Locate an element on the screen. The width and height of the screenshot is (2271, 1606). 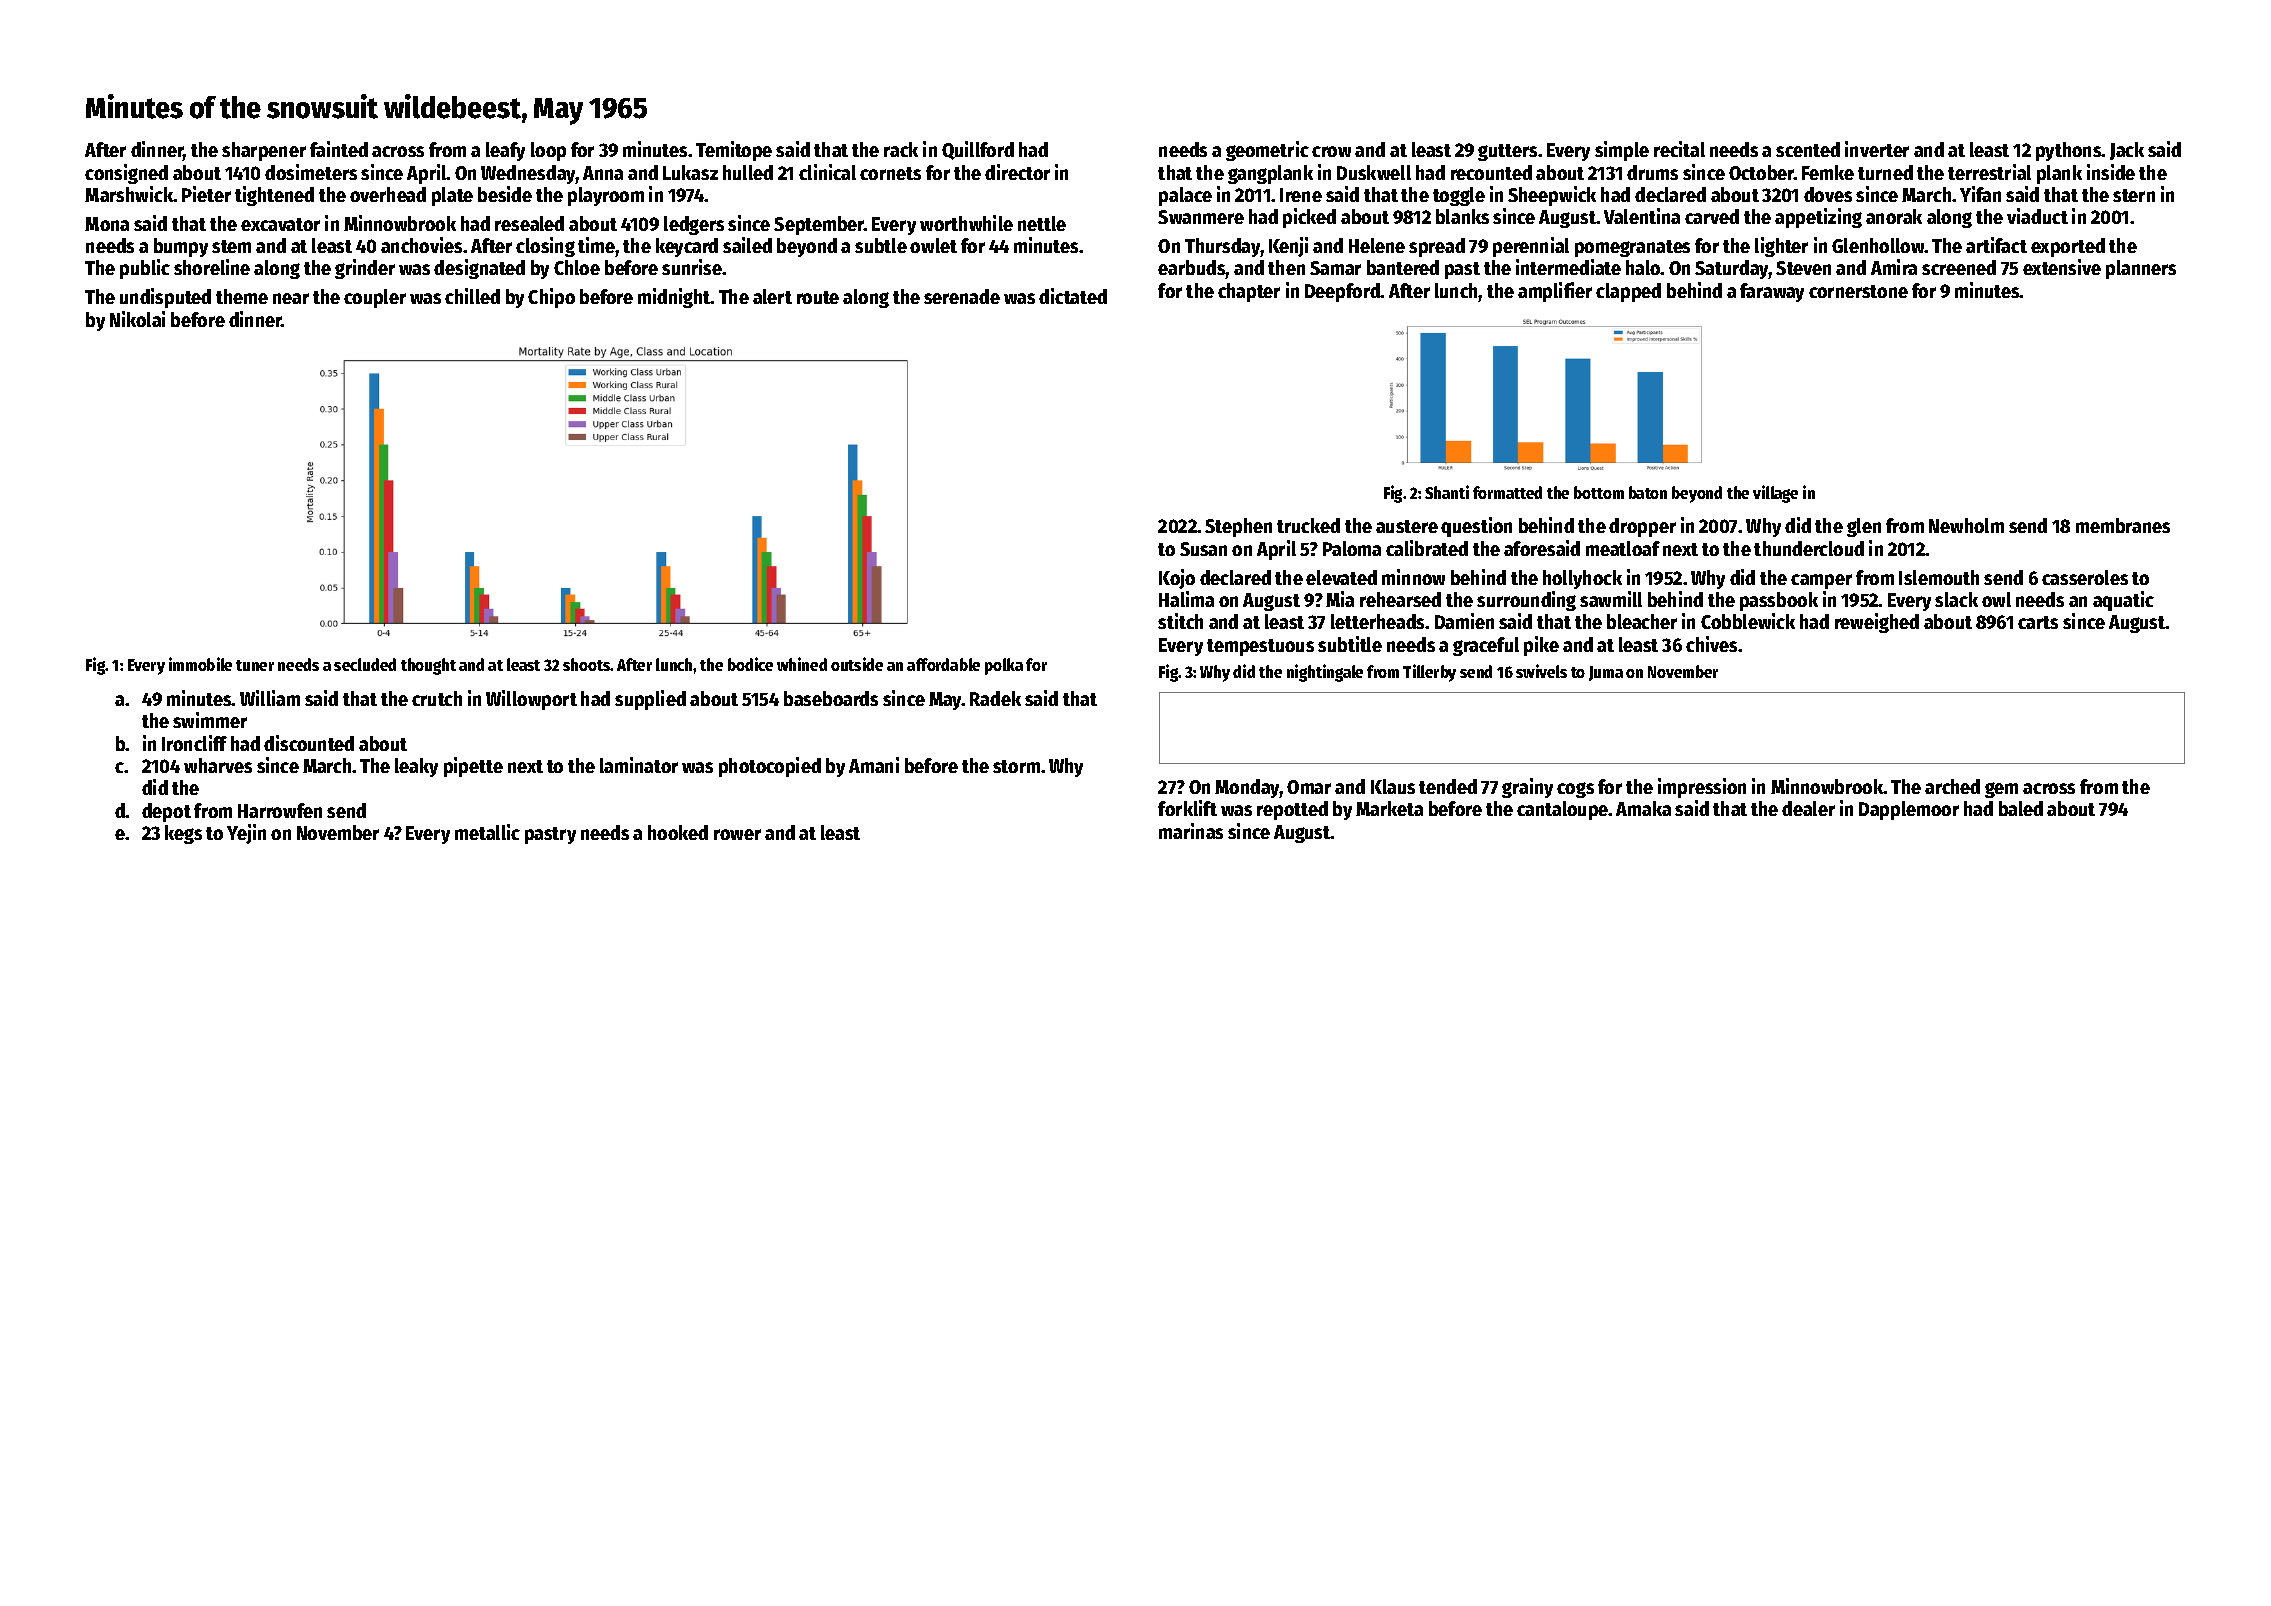
immobile is located at coordinates (200, 664).
